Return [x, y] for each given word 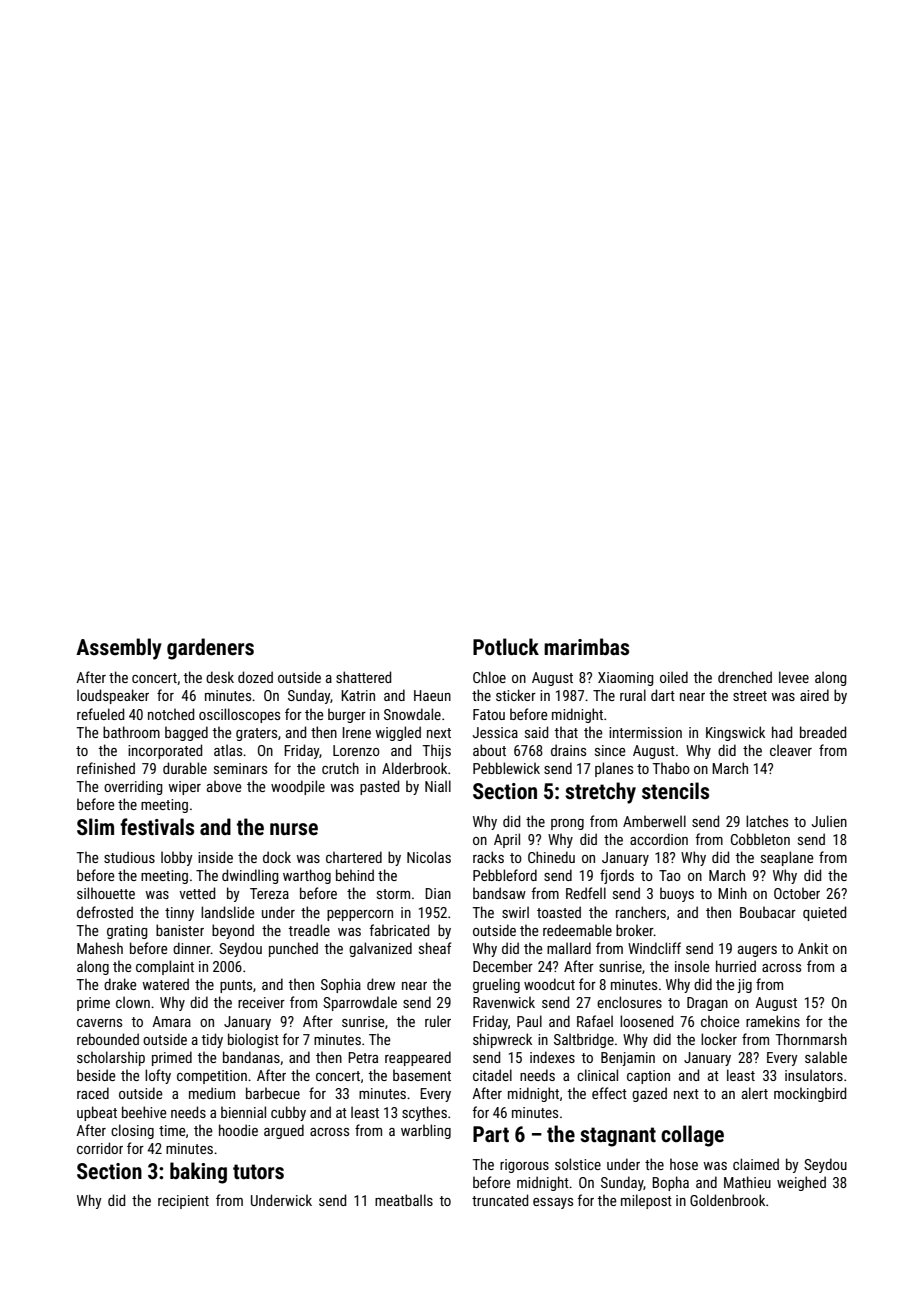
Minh [732, 893]
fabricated [399, 930]
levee [794, 677]
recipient [183, 1202]
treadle [309, 930]
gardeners [210, 649]
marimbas [586, 646]
